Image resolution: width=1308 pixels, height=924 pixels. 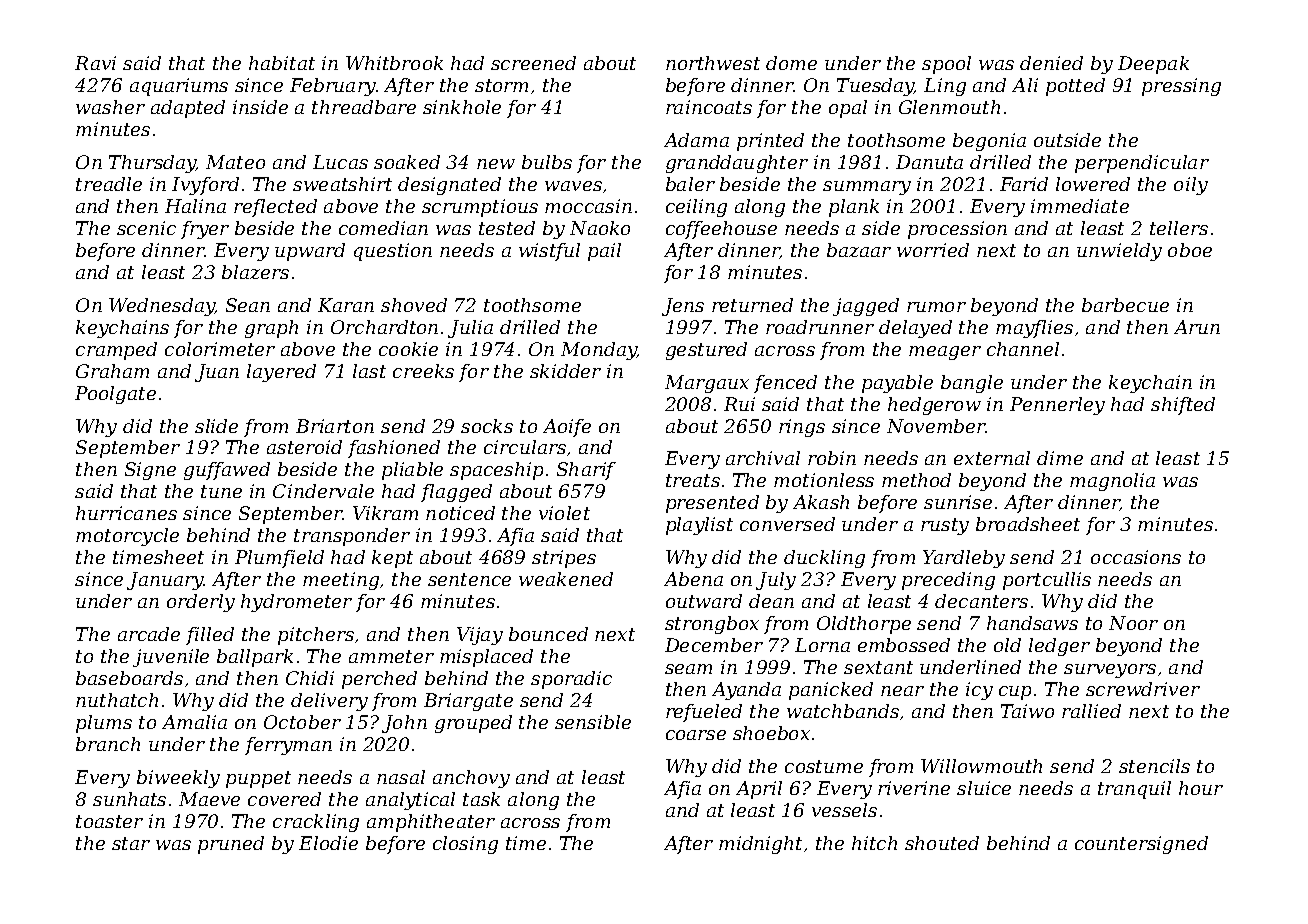 I want to click on ferryman, so click(x=288, y=746).
